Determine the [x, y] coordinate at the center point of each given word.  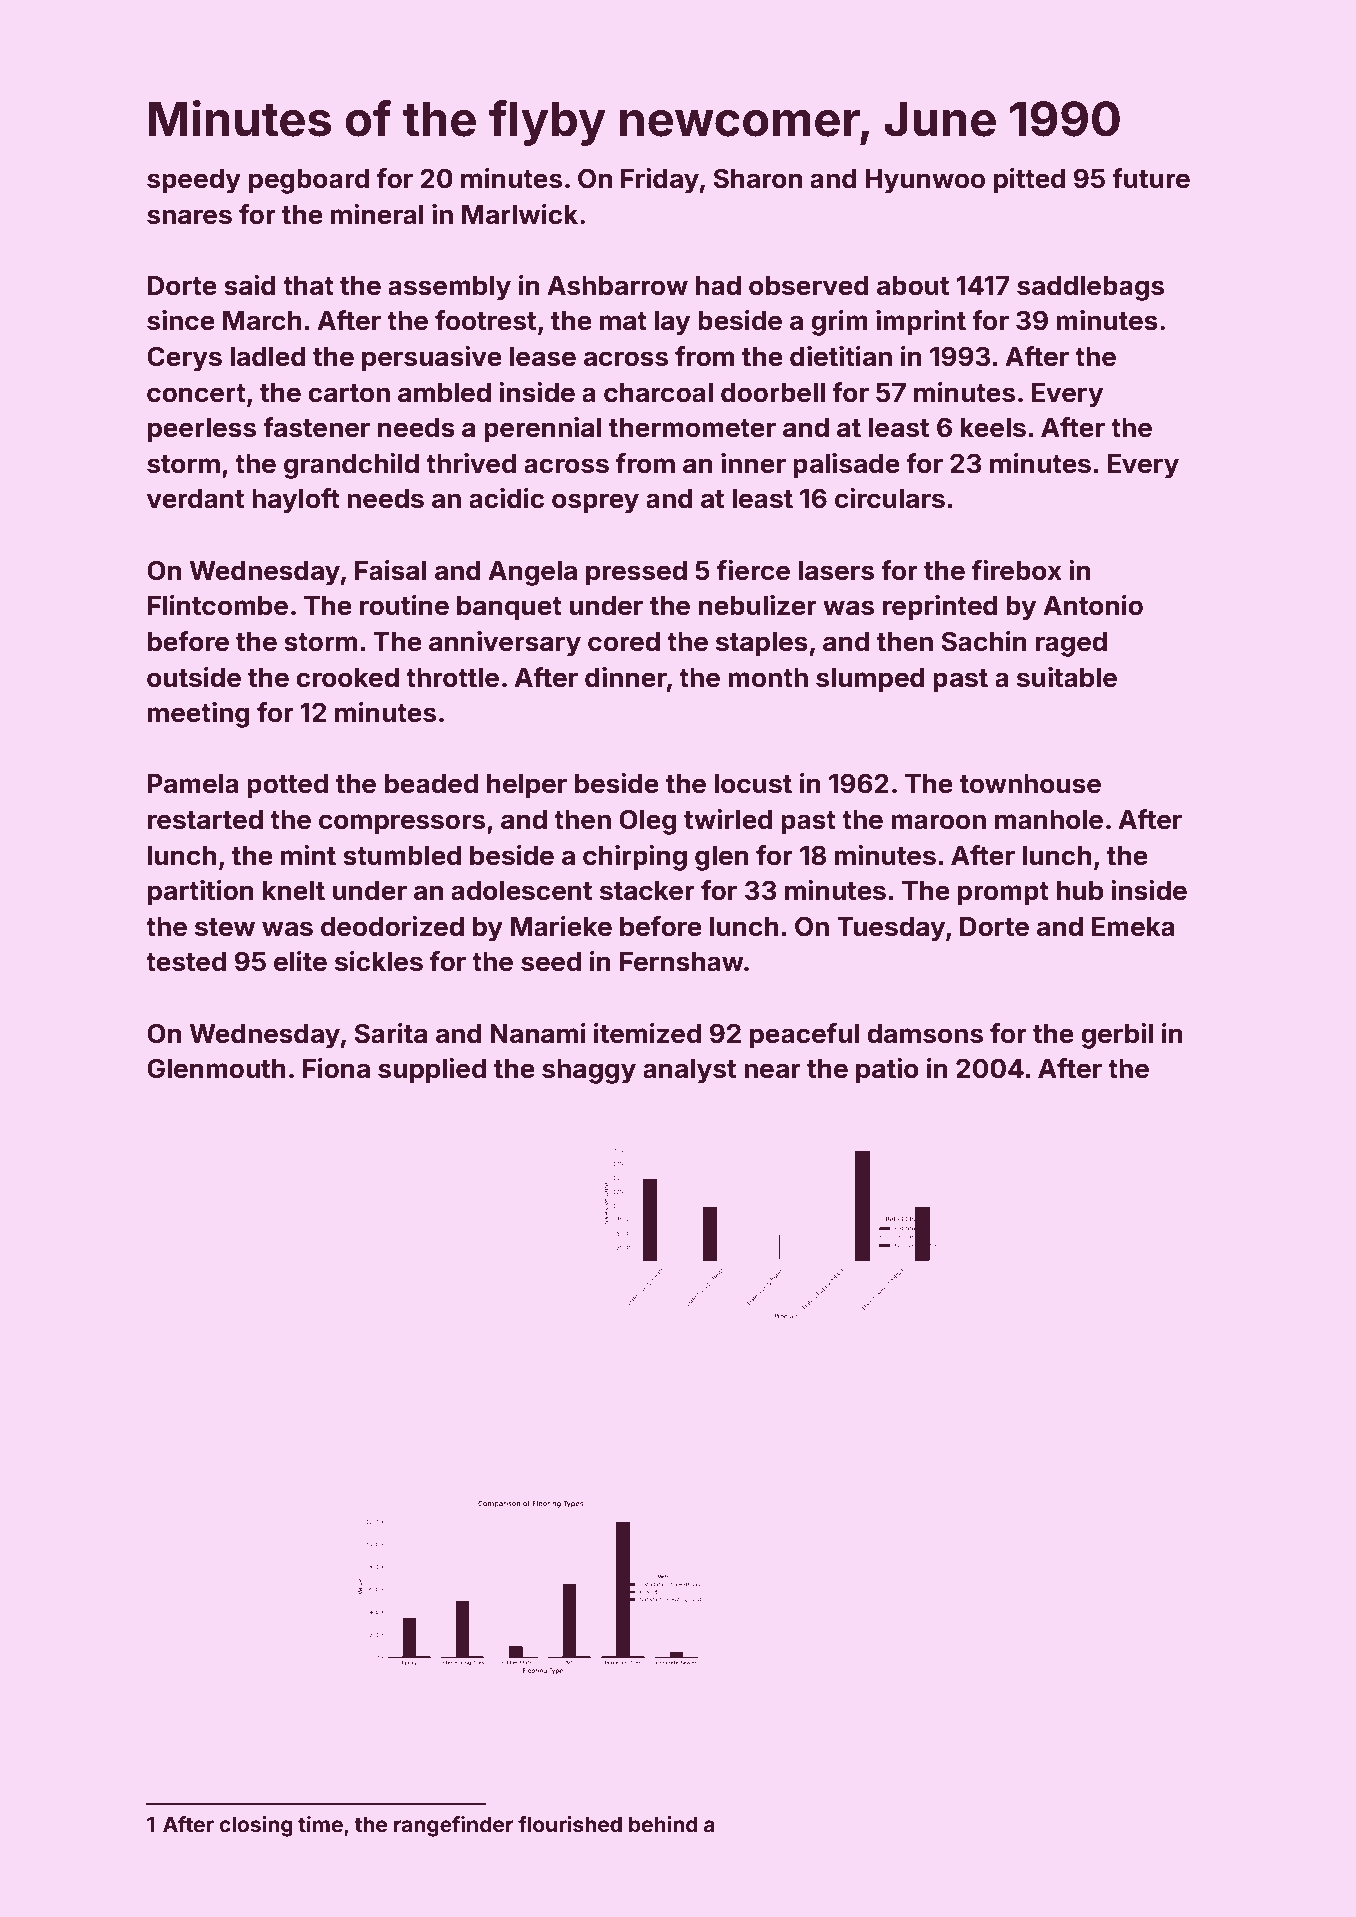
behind [663, 1824]
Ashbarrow [617, 286]
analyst [689, 1071]
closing [256, 1826]
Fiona [336, 1068]
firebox [1017, 570]
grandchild [351, 466]
